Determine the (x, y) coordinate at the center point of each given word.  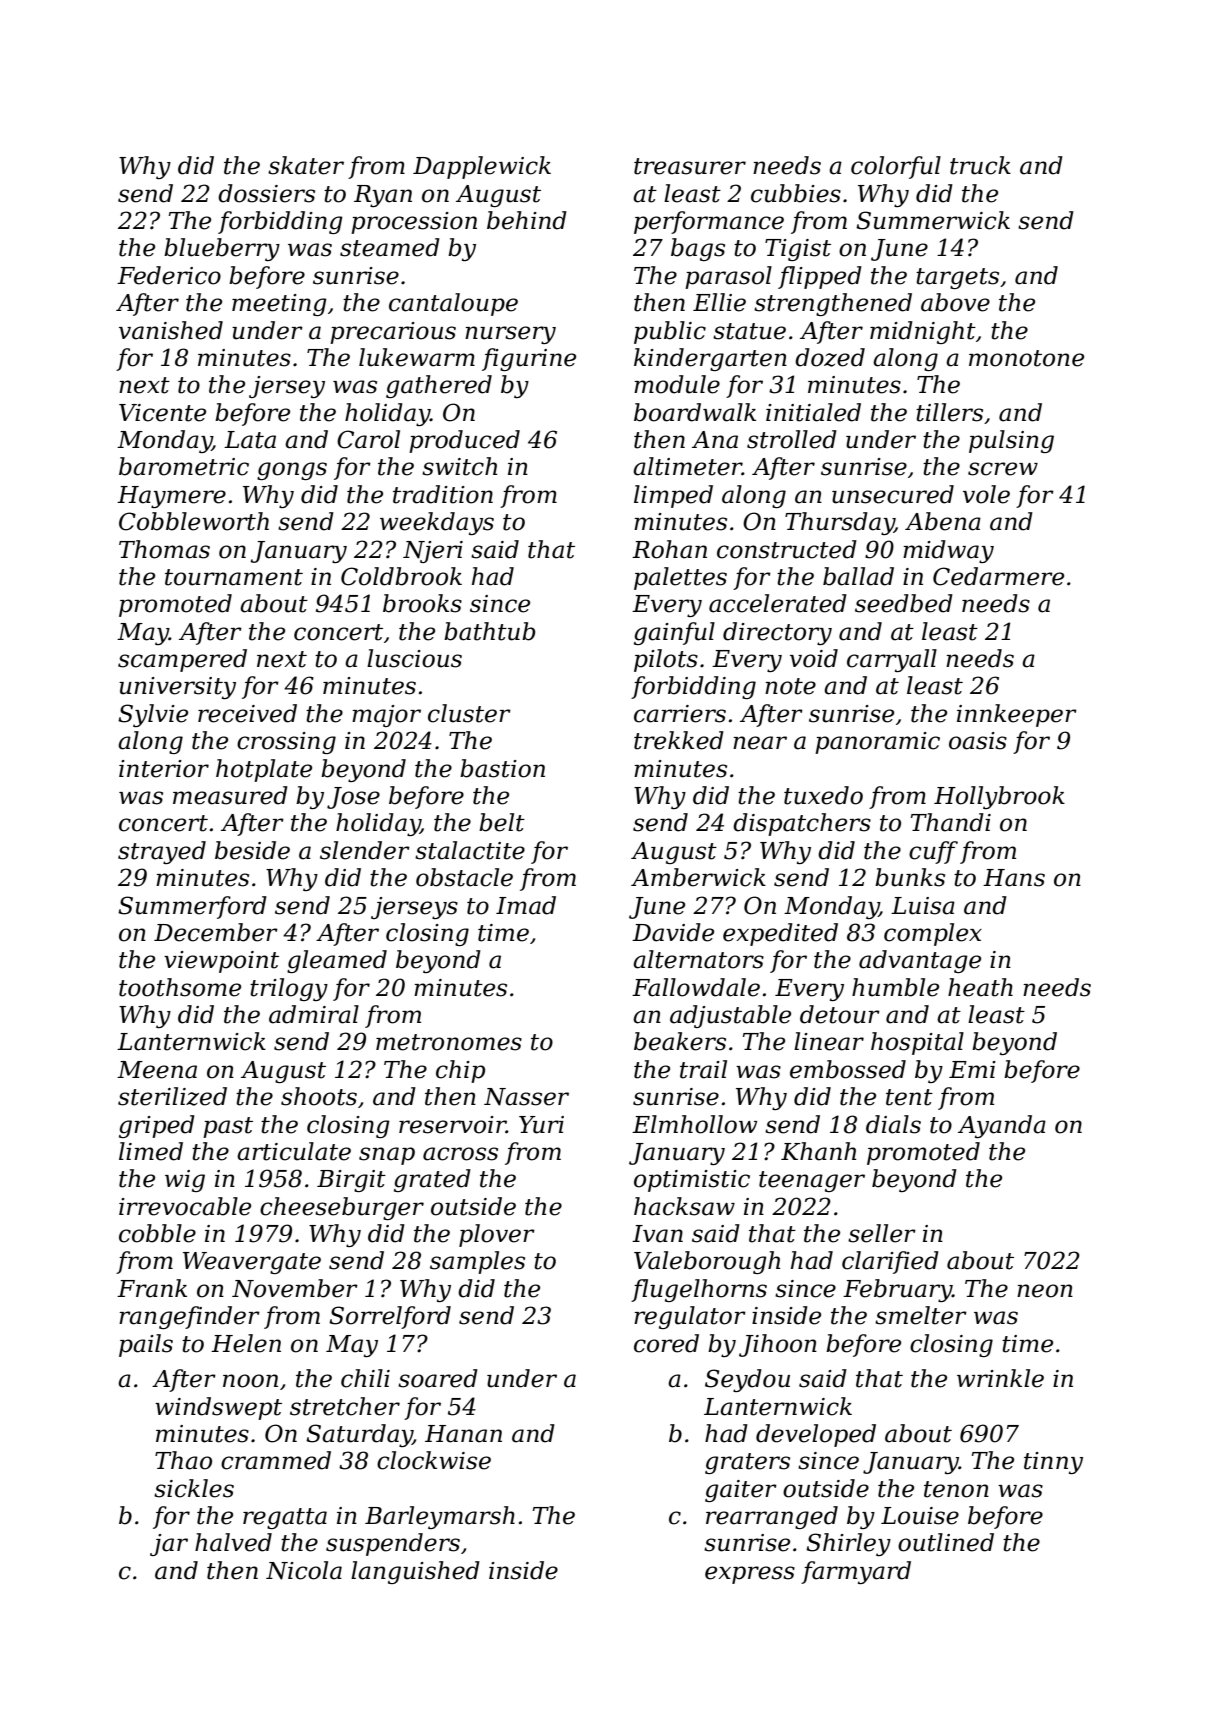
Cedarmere (998, 576)
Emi (972, 1069)
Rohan (669, 549)
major (386, 716)
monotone (1026, 358)
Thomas (164, 549)
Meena (157, 1070)
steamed (390, 247)
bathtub (489, 631)
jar (169, 1545)
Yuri (541, 1125)
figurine (529, 359)
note (790, 686)
